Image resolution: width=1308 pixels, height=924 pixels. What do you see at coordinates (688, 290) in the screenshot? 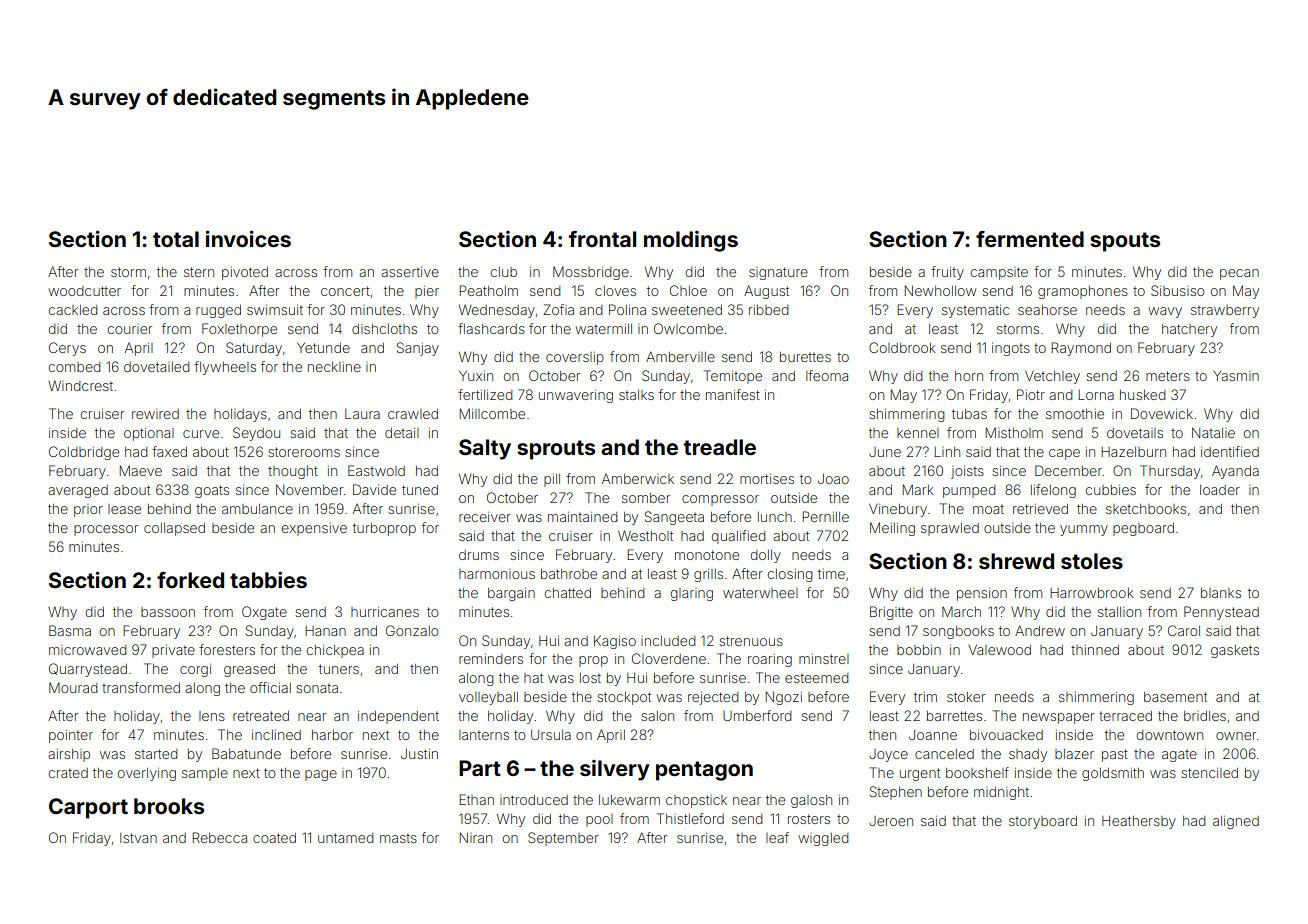
I see `Chloe` at bounding box center [688, 290].
